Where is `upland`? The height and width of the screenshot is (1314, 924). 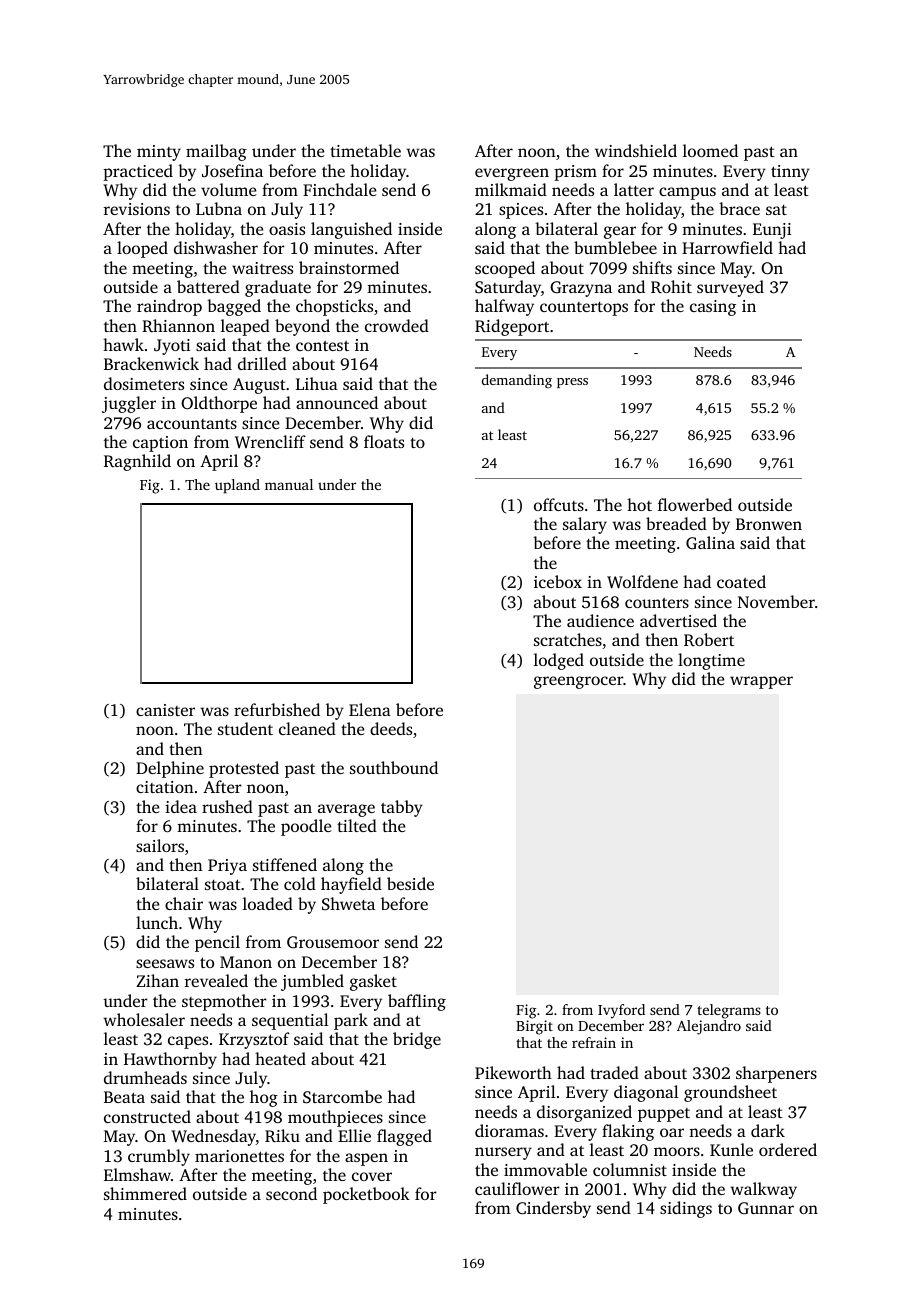 upland is located at coordinates (237, 486).
